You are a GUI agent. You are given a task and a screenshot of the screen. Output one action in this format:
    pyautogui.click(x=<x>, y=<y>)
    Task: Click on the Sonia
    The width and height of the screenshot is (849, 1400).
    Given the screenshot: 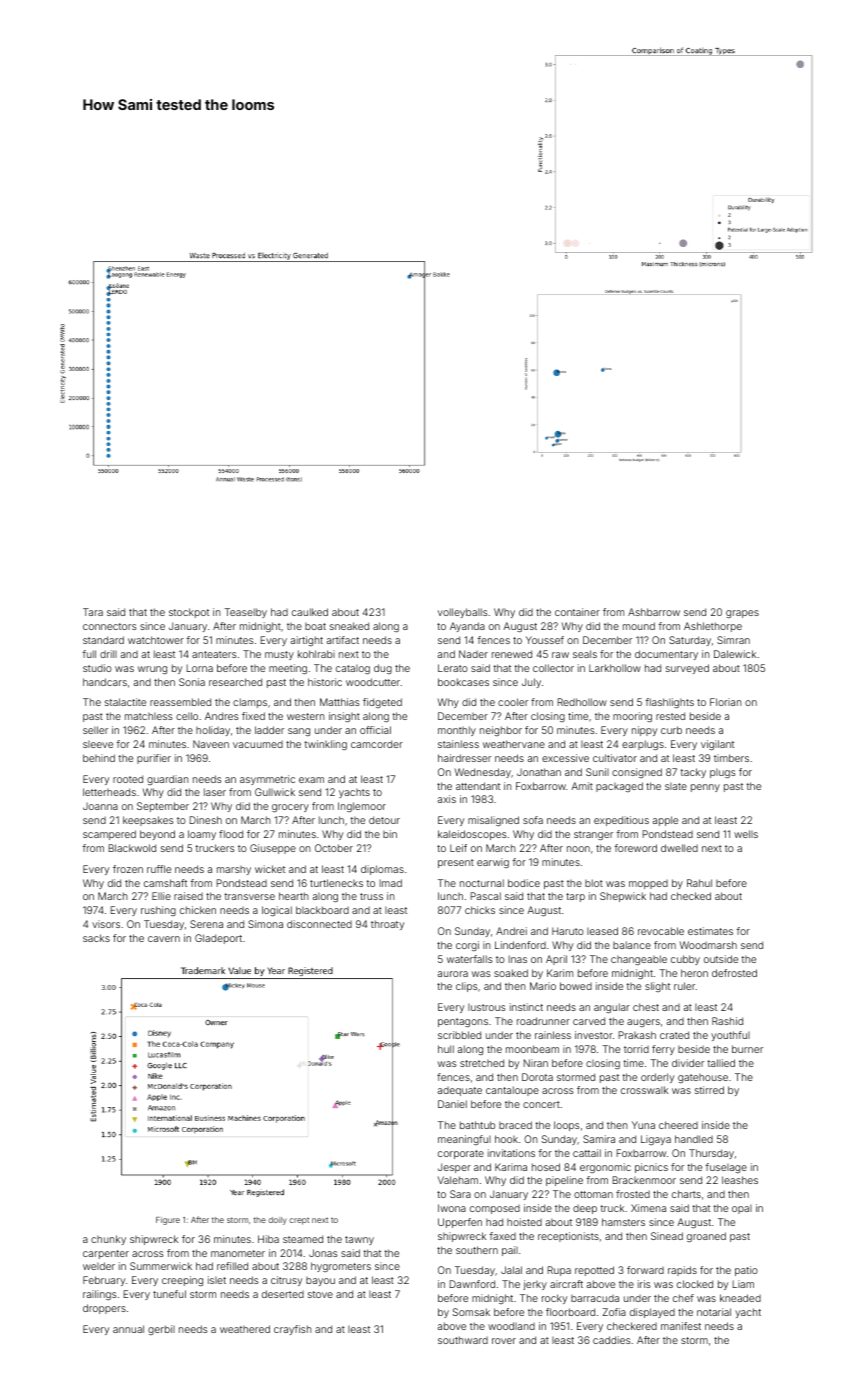 What is the action you would take?
    pyautogui.click(x=192, y=682)
